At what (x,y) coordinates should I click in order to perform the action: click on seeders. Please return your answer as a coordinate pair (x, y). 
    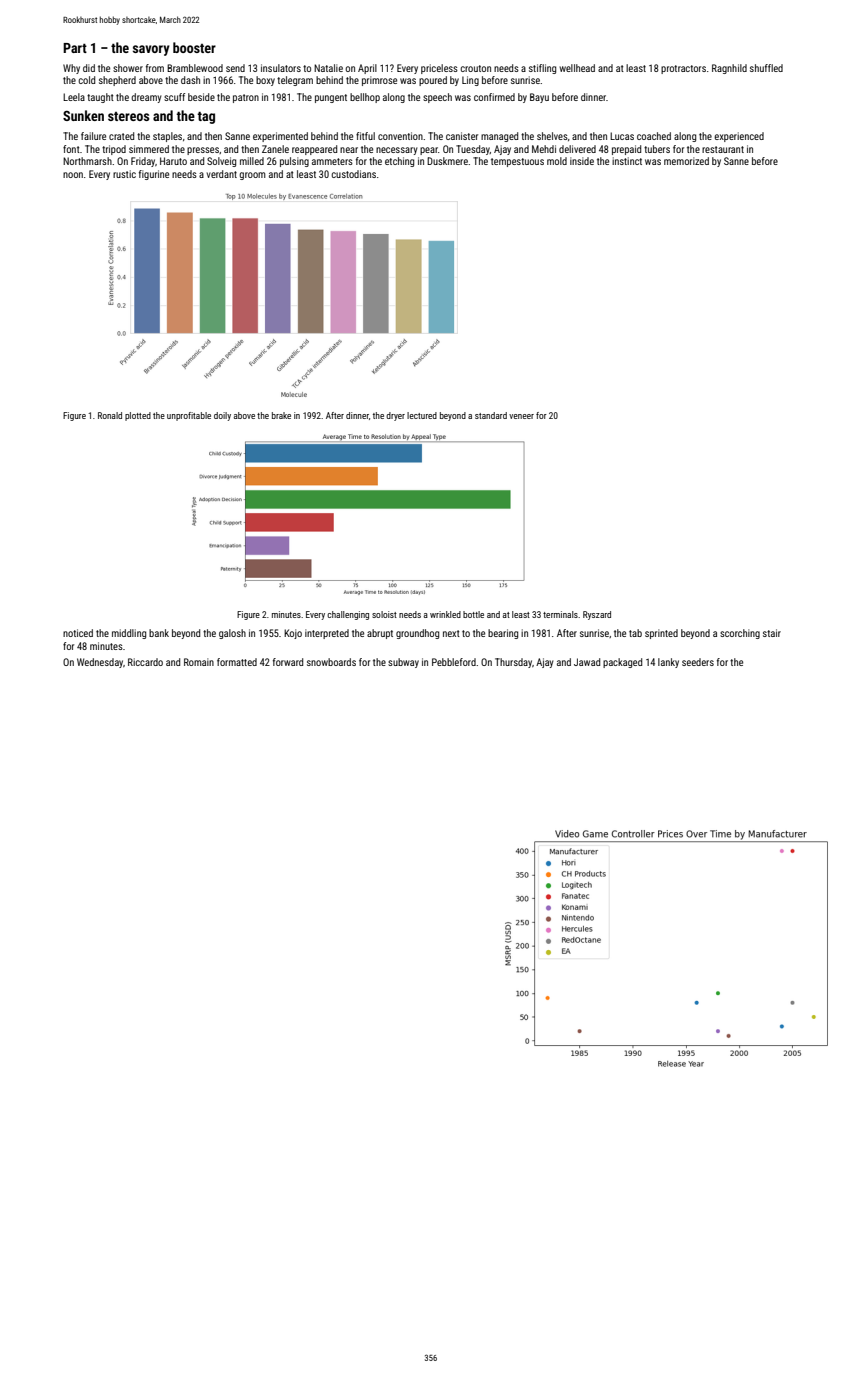
    Looking at the image, I should click on (698, 662).
